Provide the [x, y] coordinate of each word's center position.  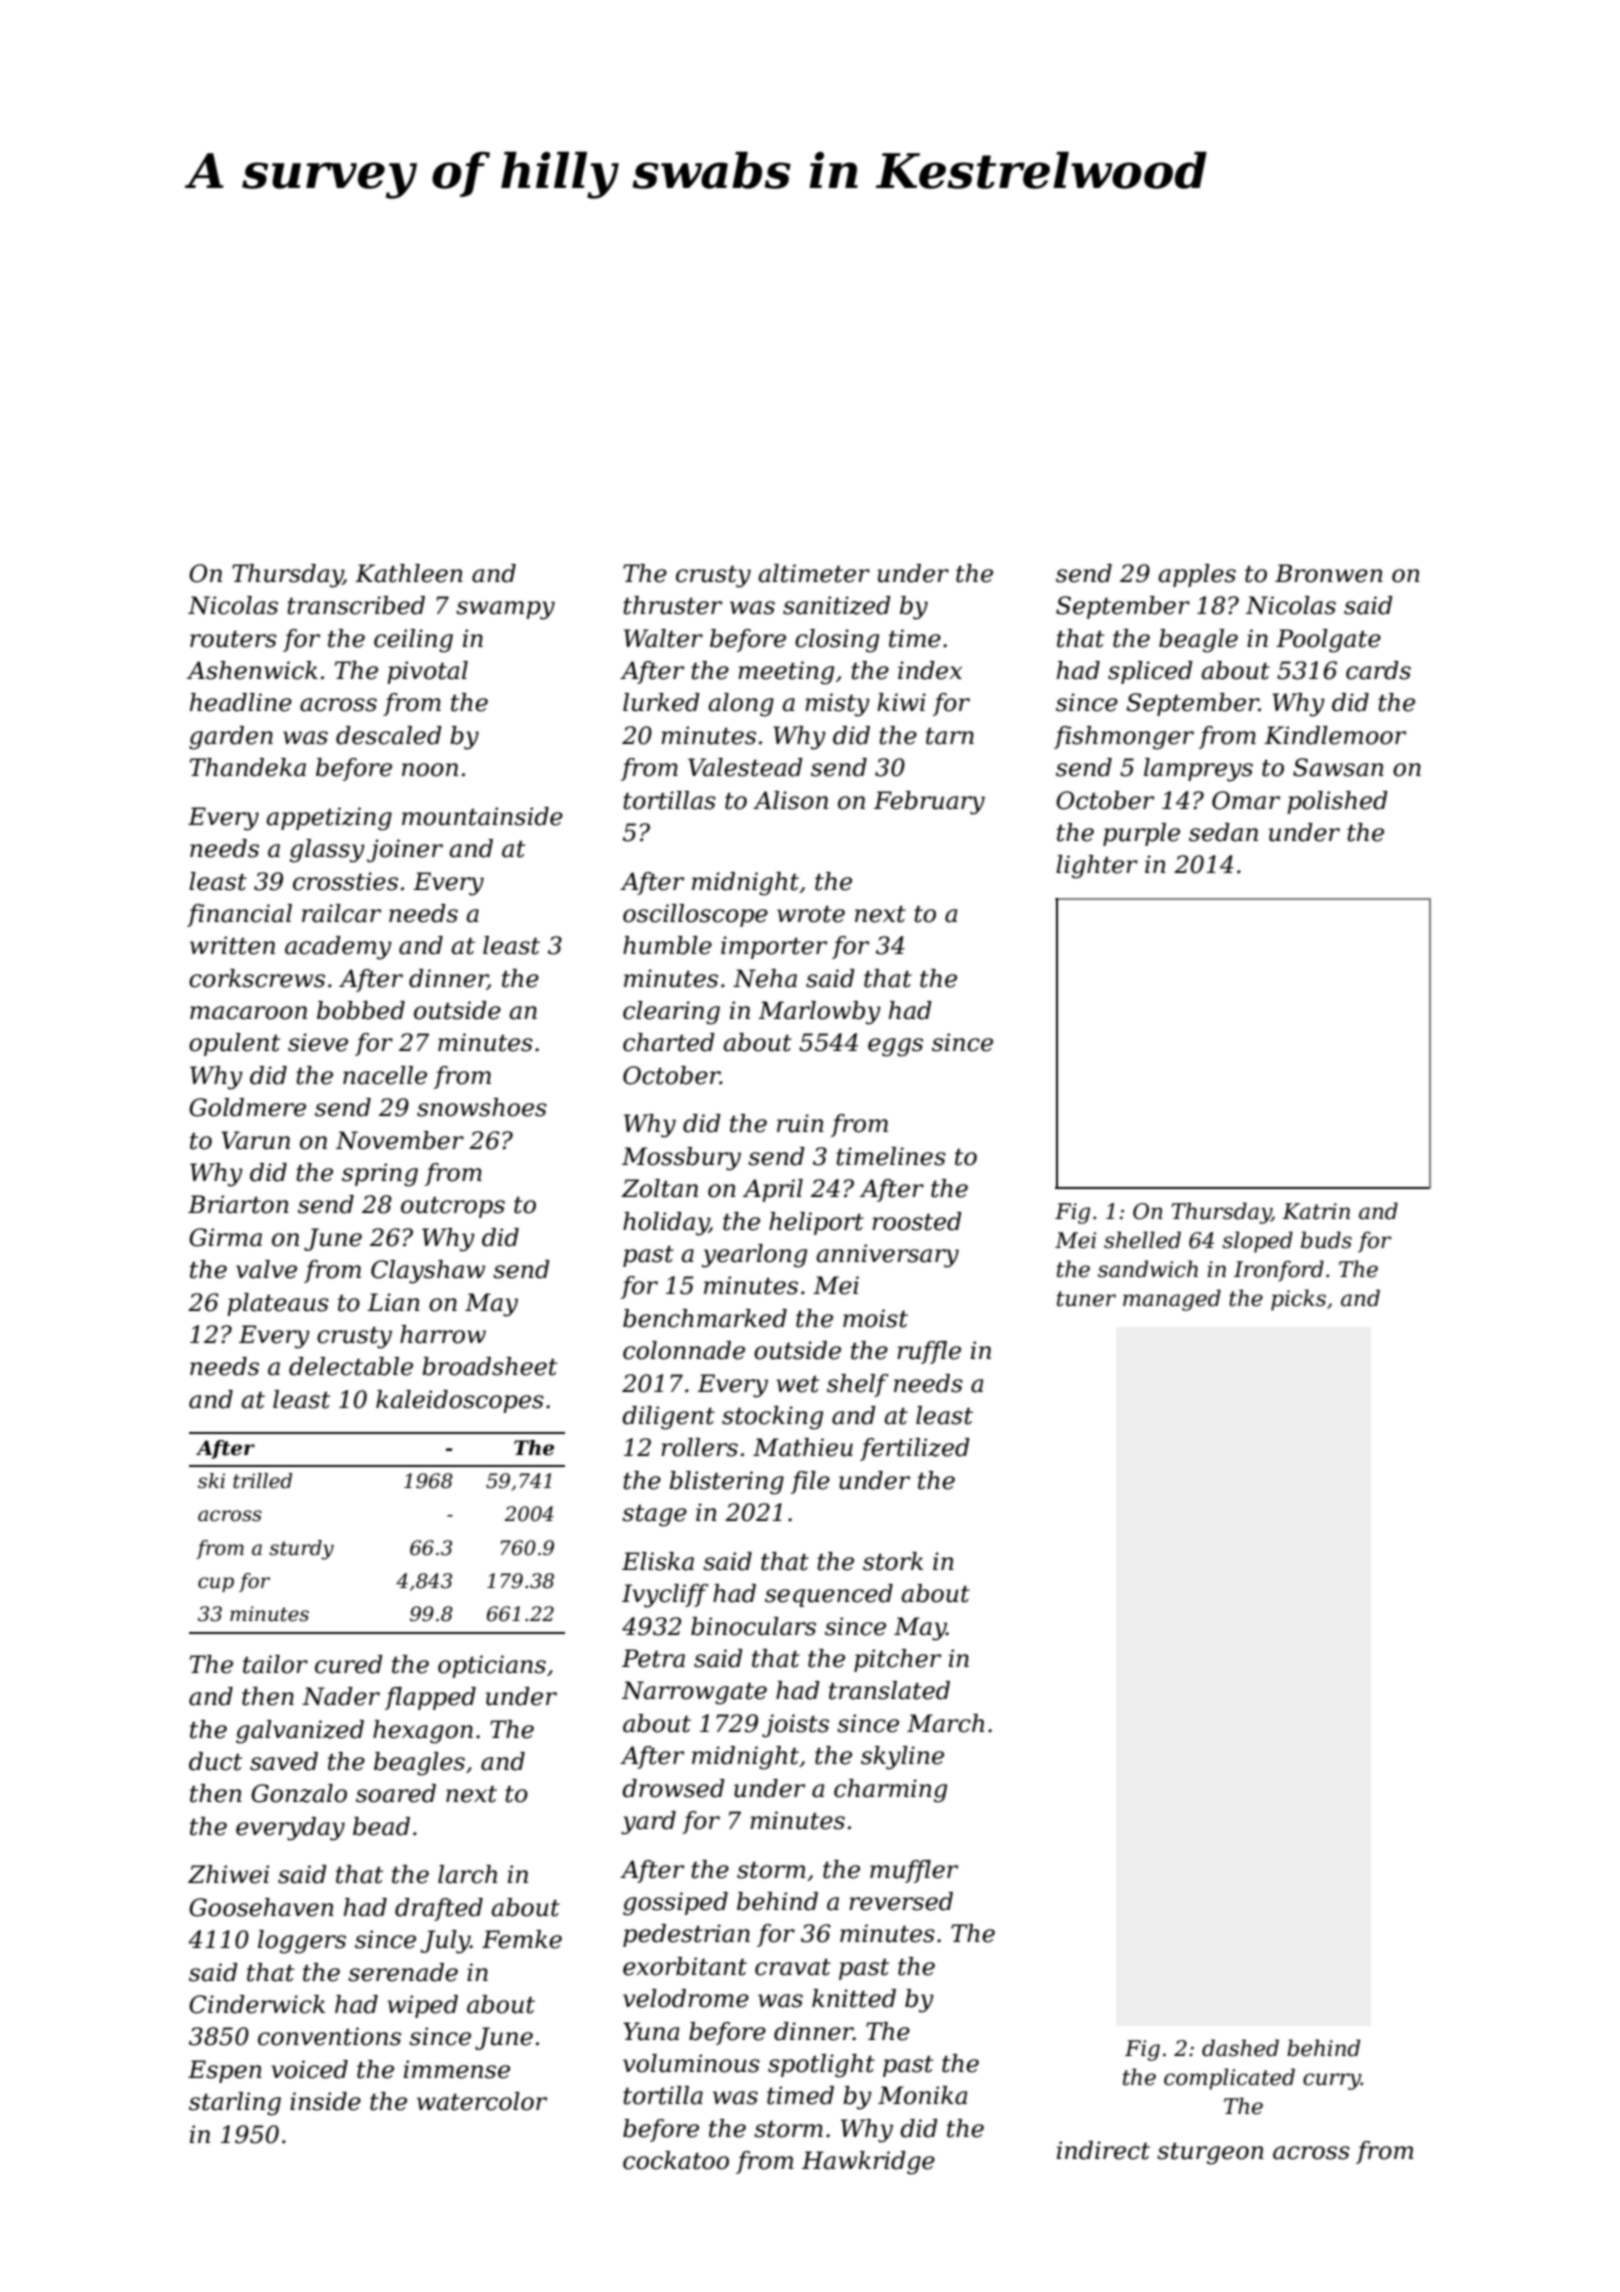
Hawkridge [868, 2163]
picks [1298, 1300]
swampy [505, 610]
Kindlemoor [1335, 735]
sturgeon [1210, 2154]
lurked [661, 702]
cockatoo [676, 2160]
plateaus [278, 1304]
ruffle [929, 1352]
